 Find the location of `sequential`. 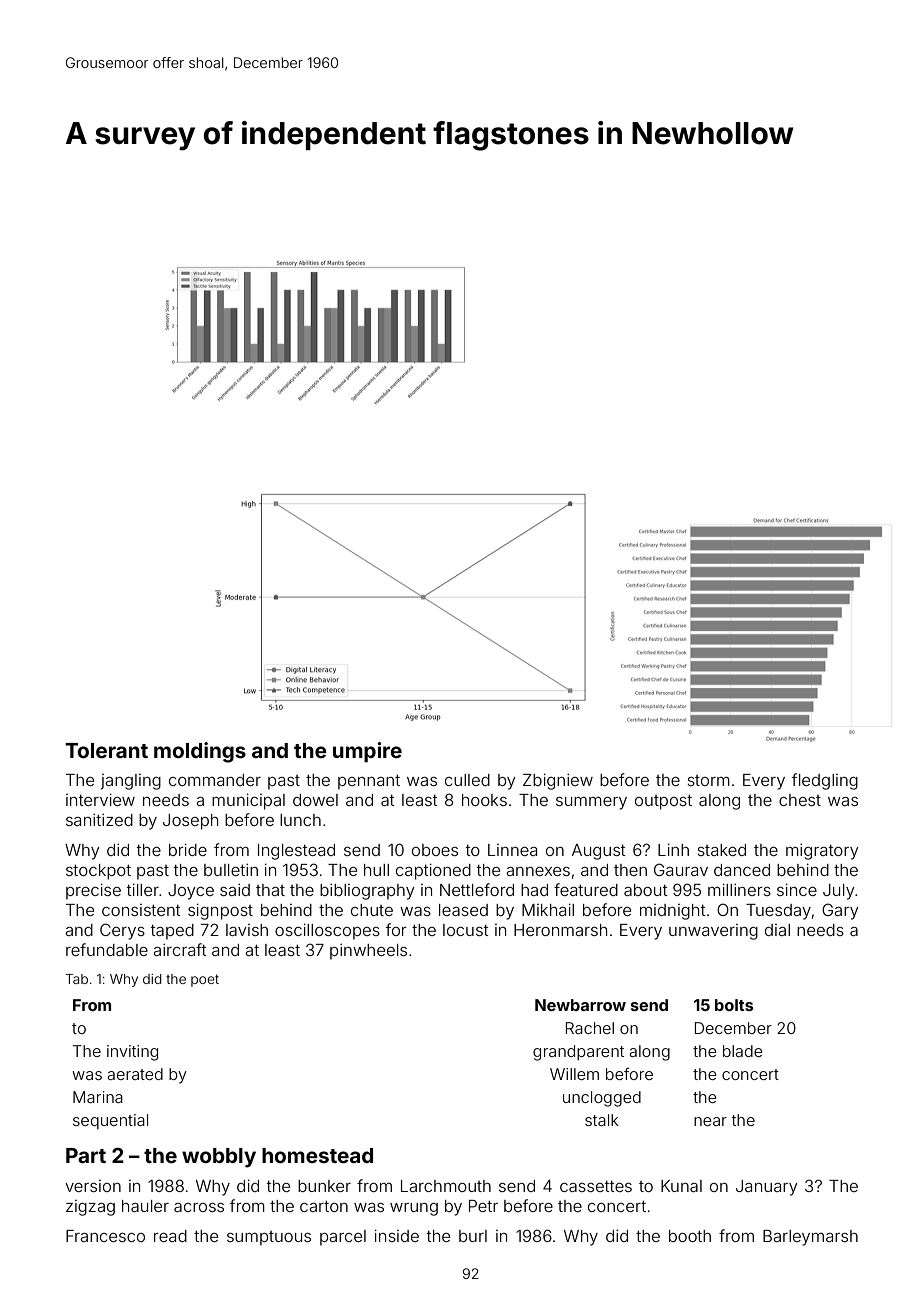

sequential is located at coordinates (110, 1121).
